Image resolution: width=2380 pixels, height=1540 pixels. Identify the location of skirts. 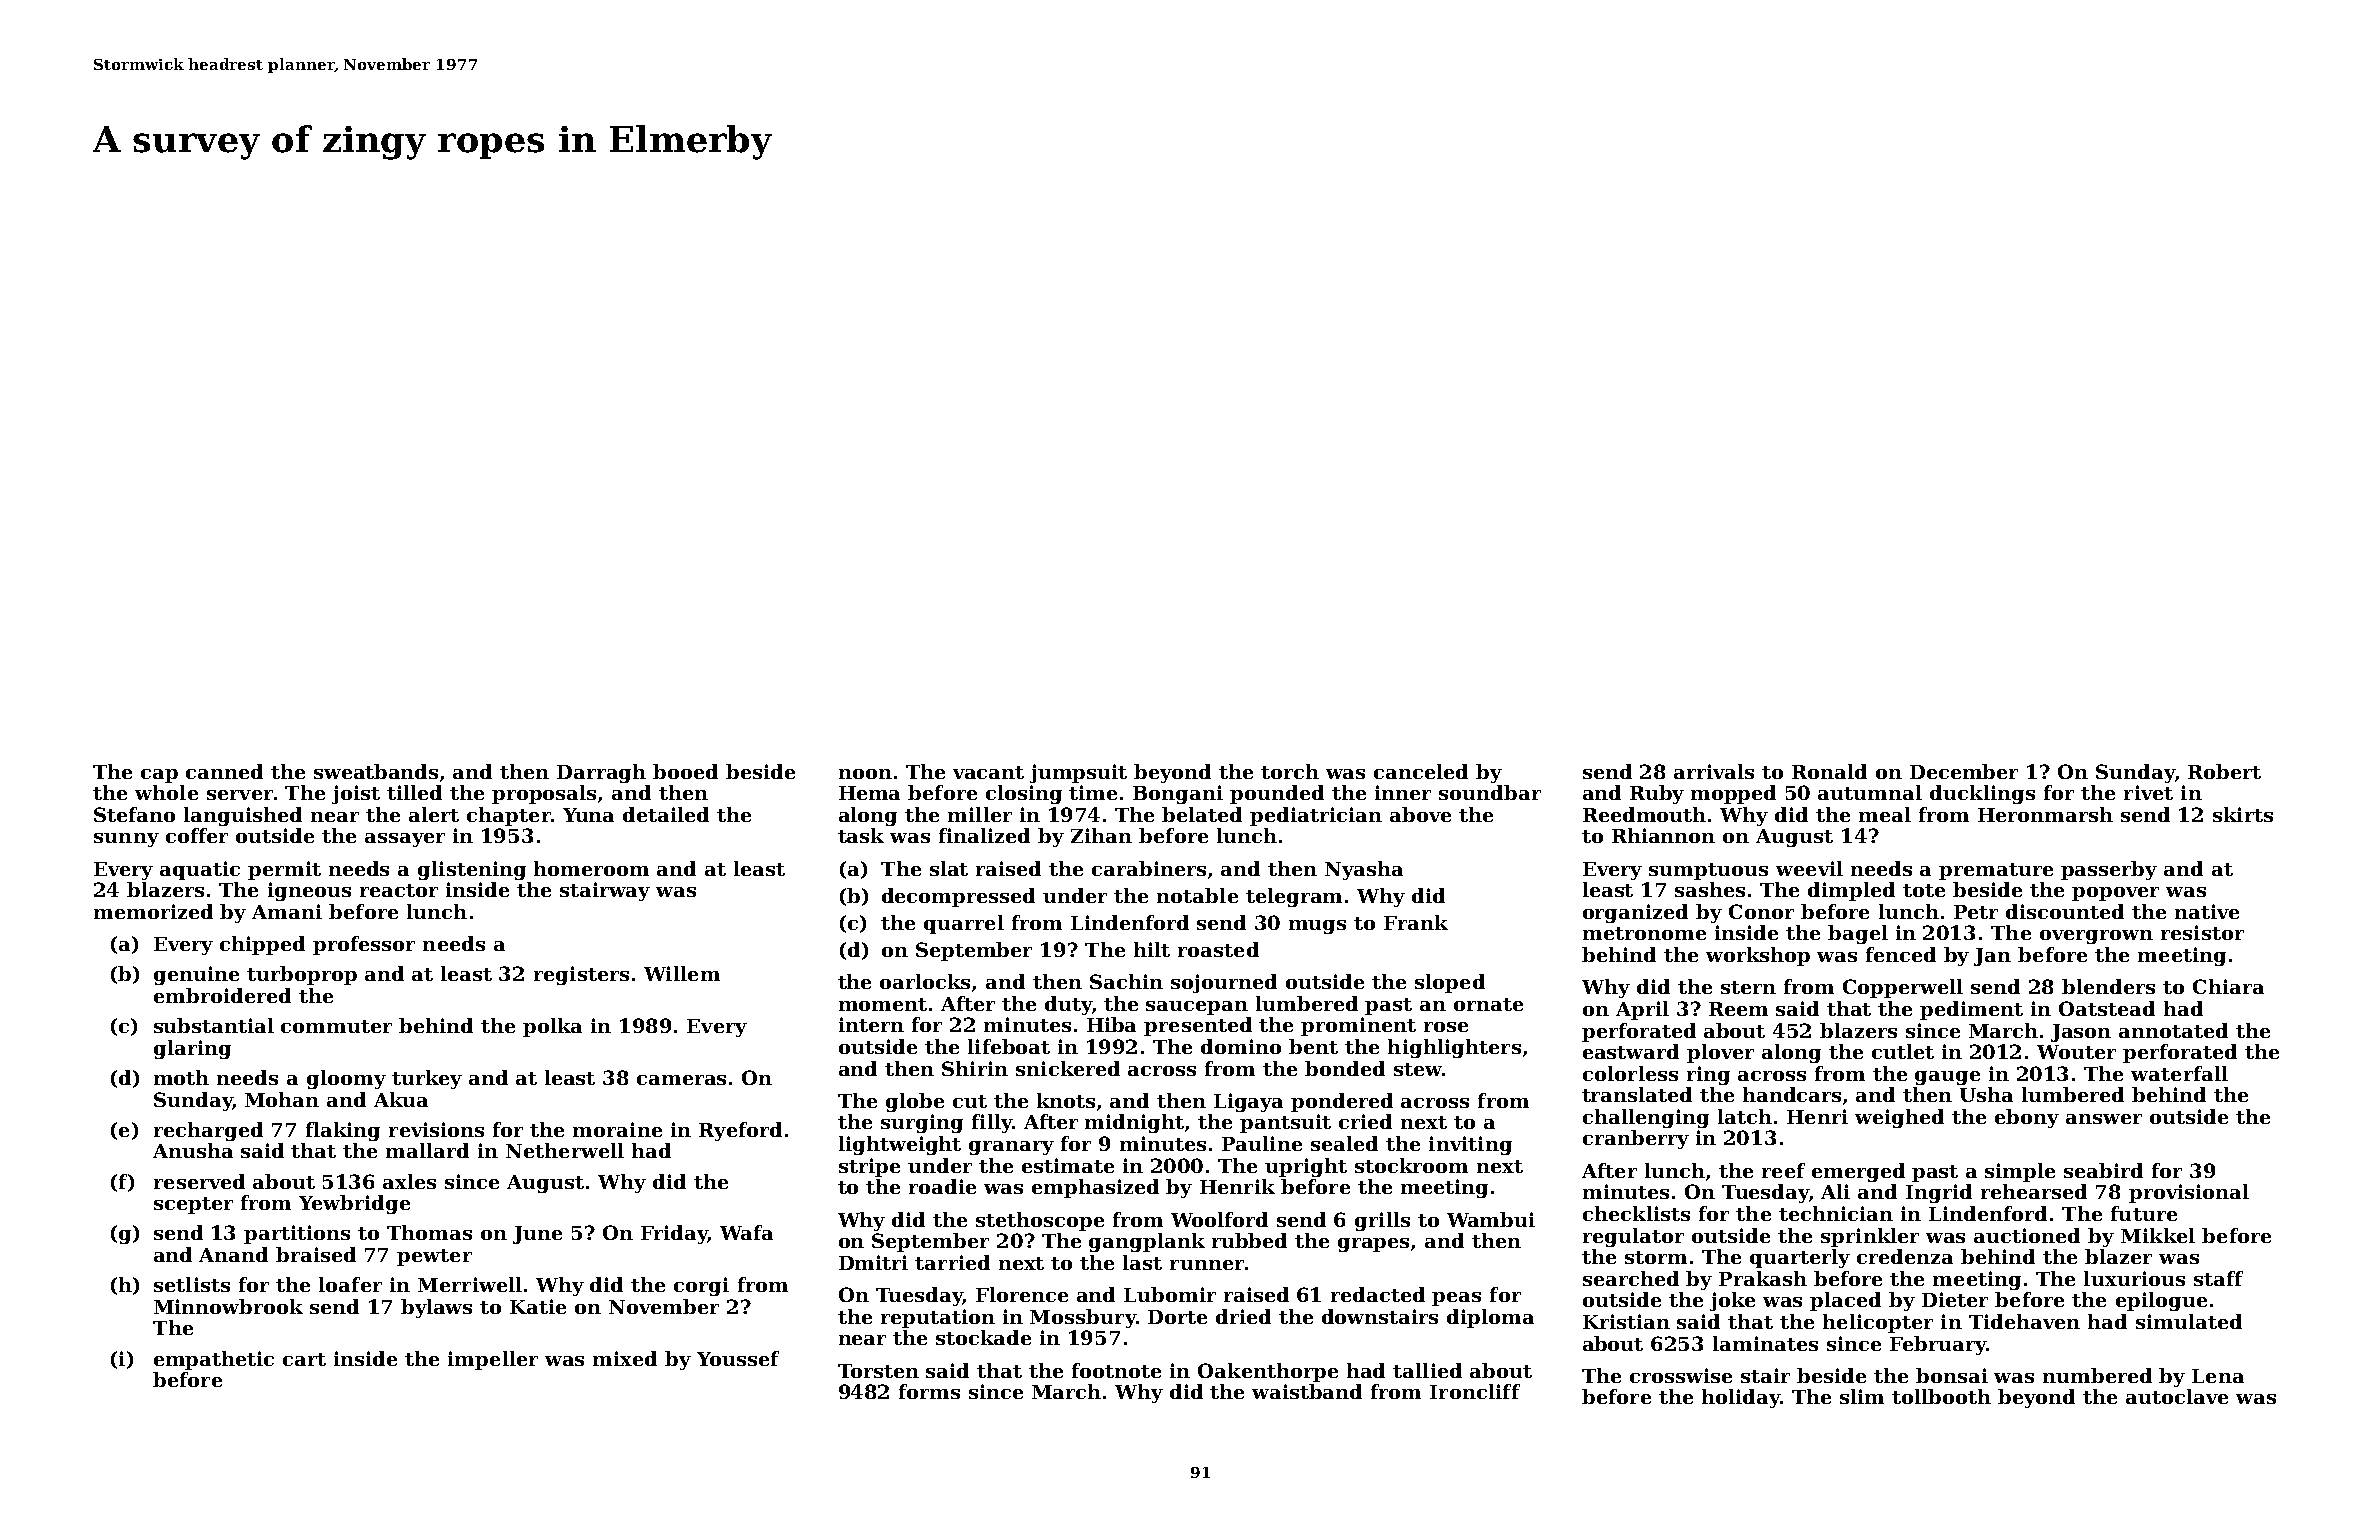
(2243, 814).
